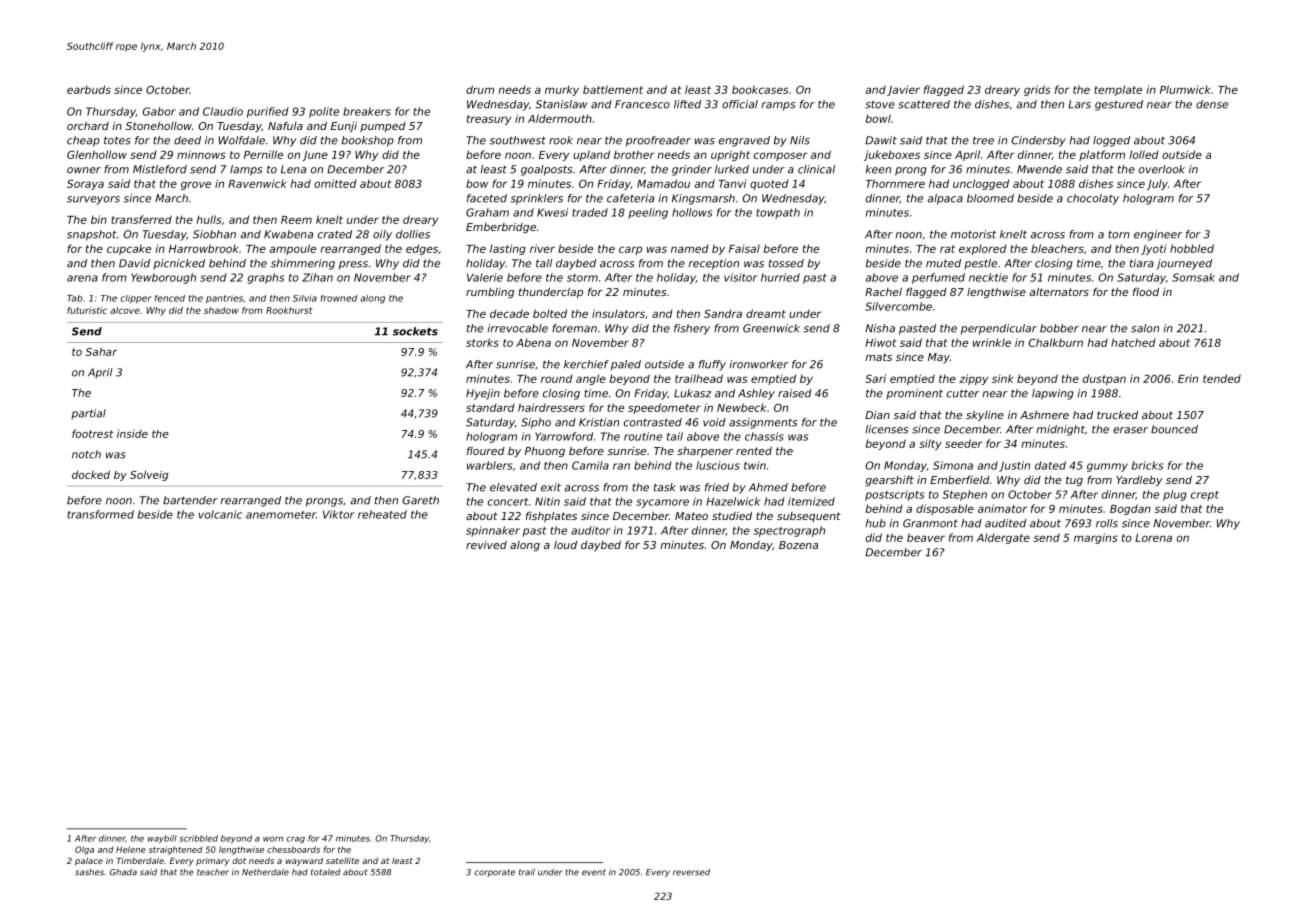 This document has height=924, width=1308. Describe the element at coordinates (190, 500) in the document. I see `bartender` at that location.
